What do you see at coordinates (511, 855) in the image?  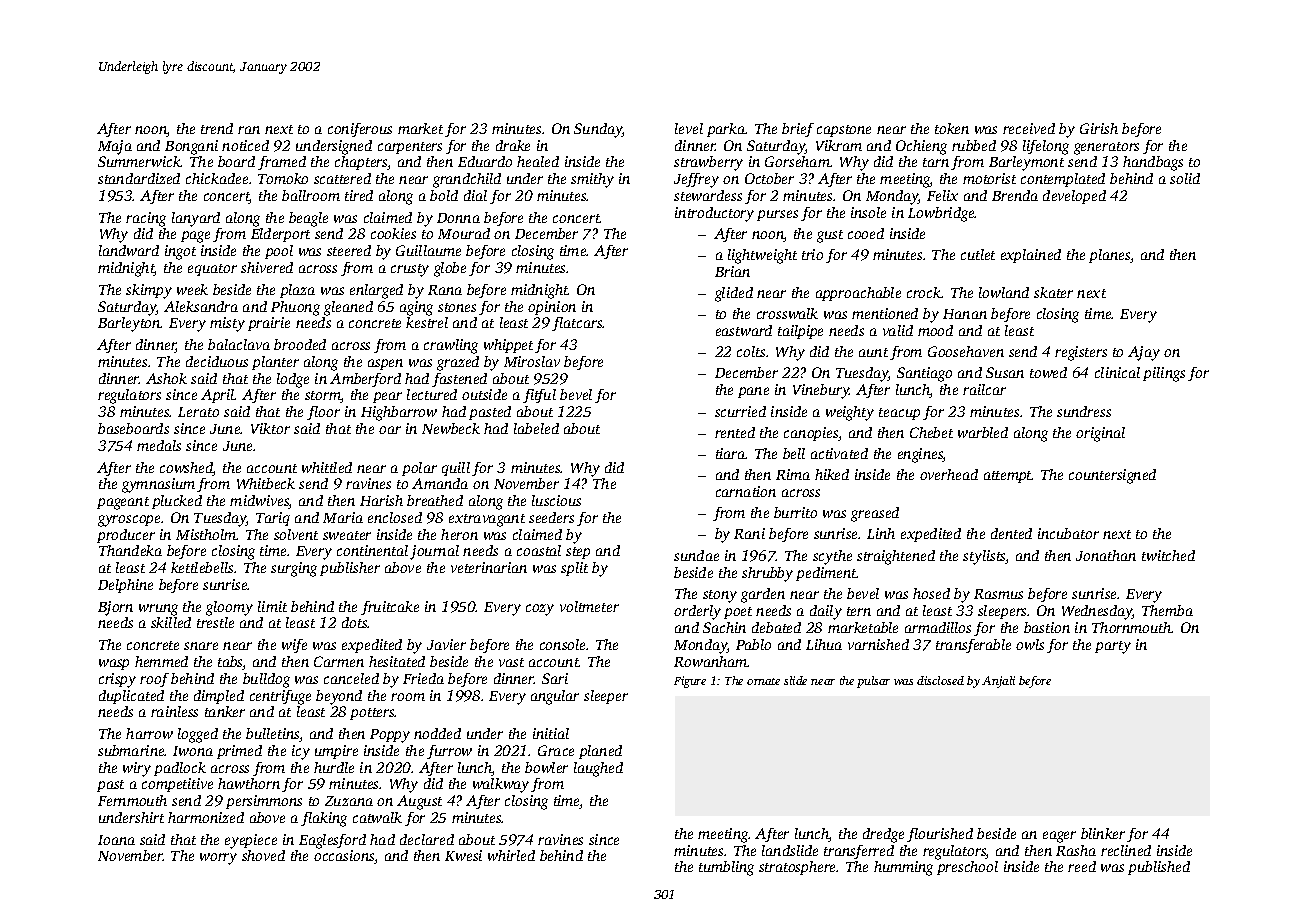 I see `whirled` at bounding box center [511, 855].
